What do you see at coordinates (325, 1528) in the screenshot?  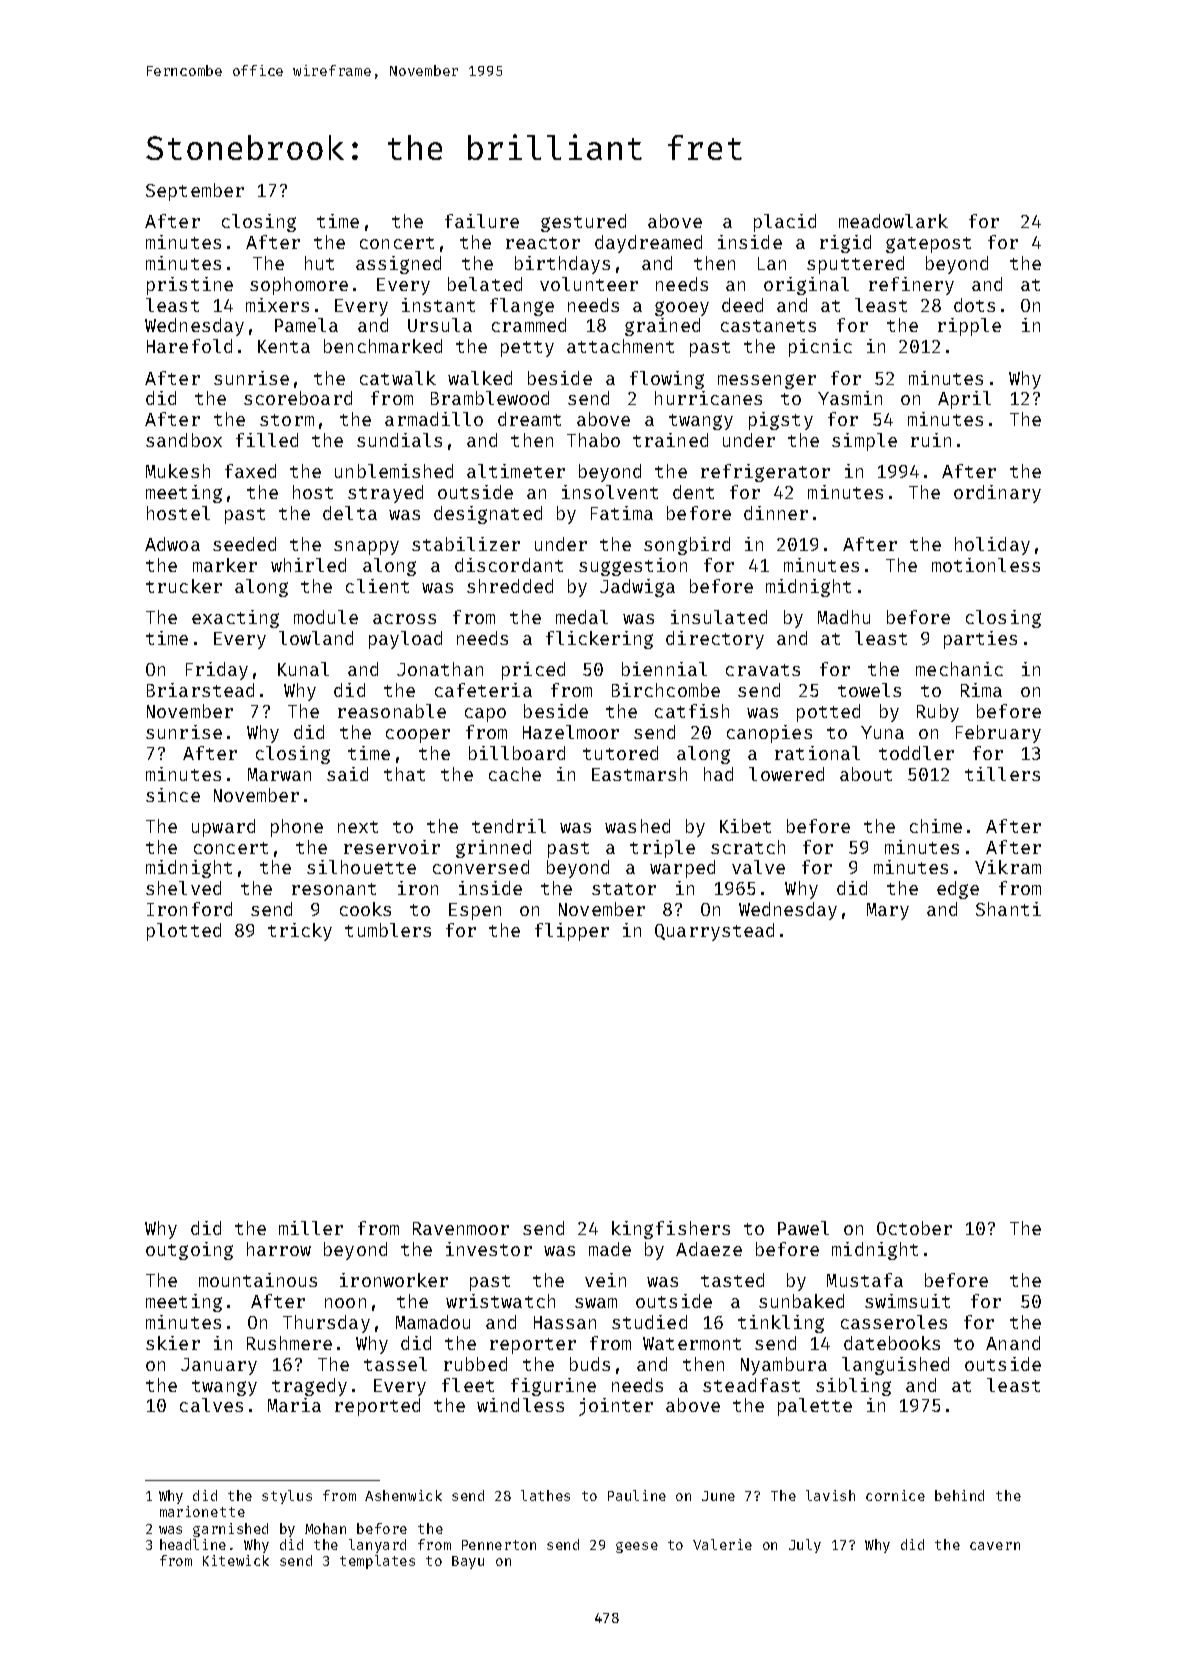 I see `Mohan` at bounding box center [325, 1528].
